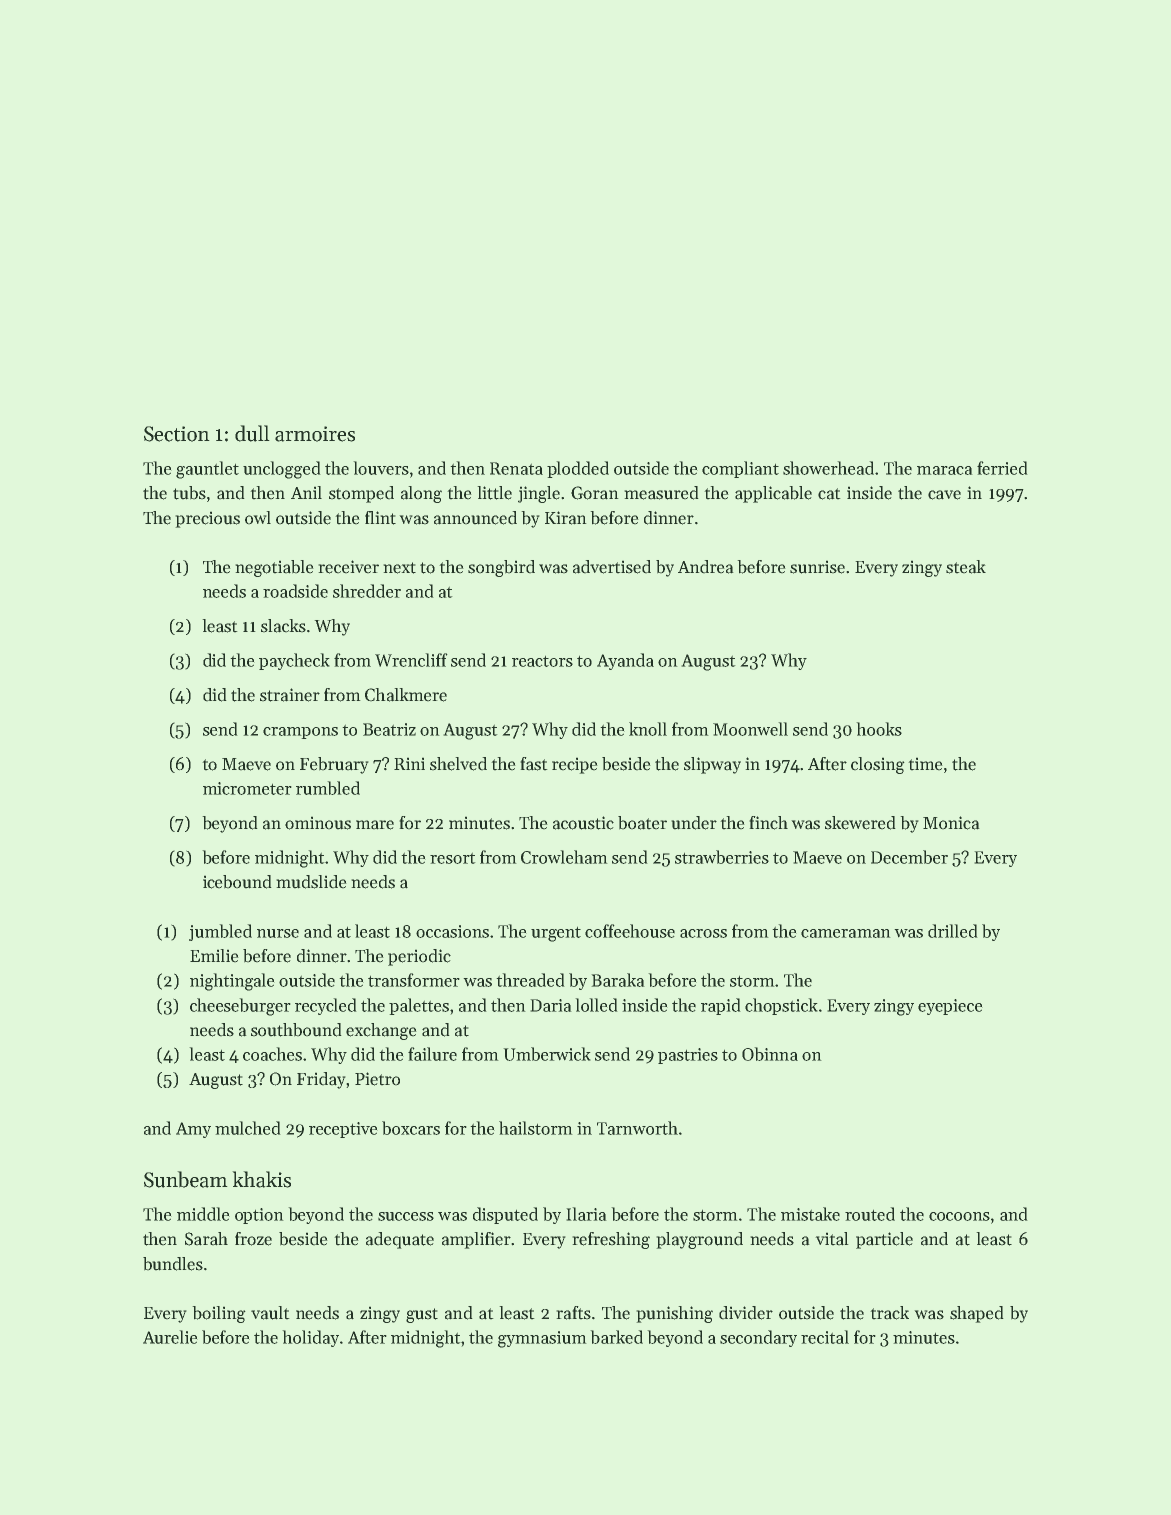 The image size is (1171, 1515). Describe the element at coordinates (1002, 468) in the document. I see `ferried` at that location.
